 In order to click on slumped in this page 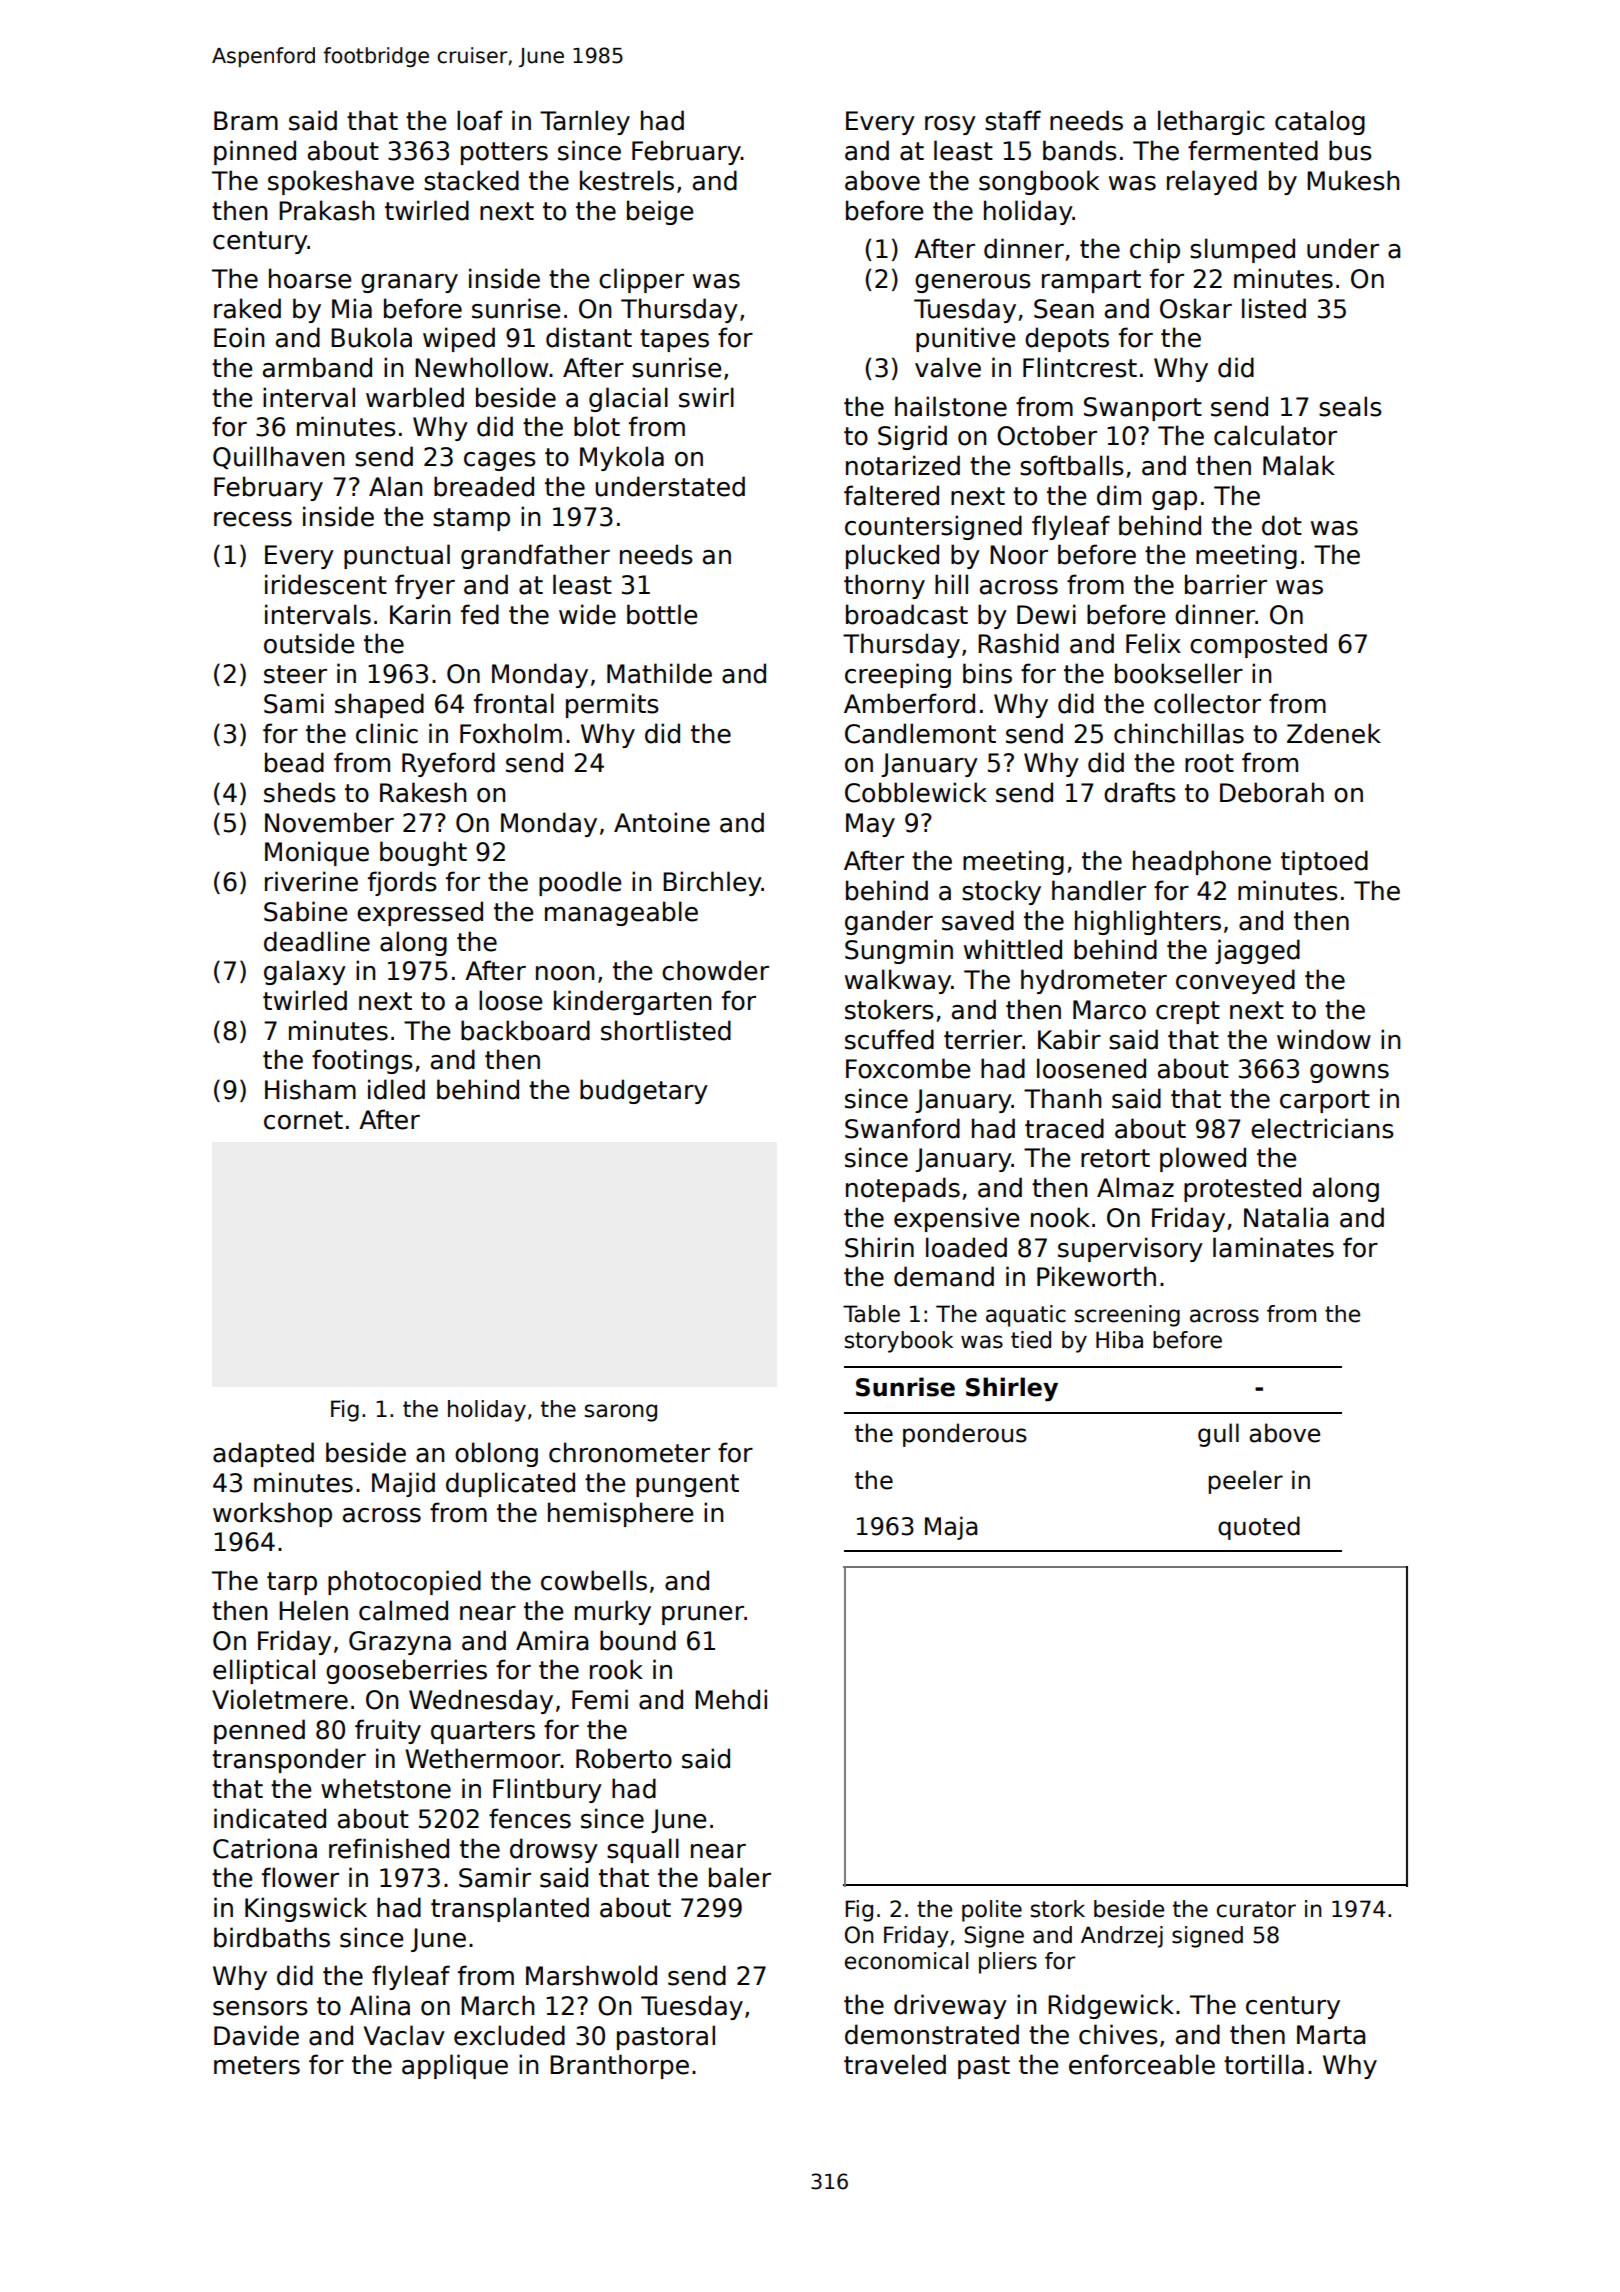, I will do `click(1242, 250)`.
